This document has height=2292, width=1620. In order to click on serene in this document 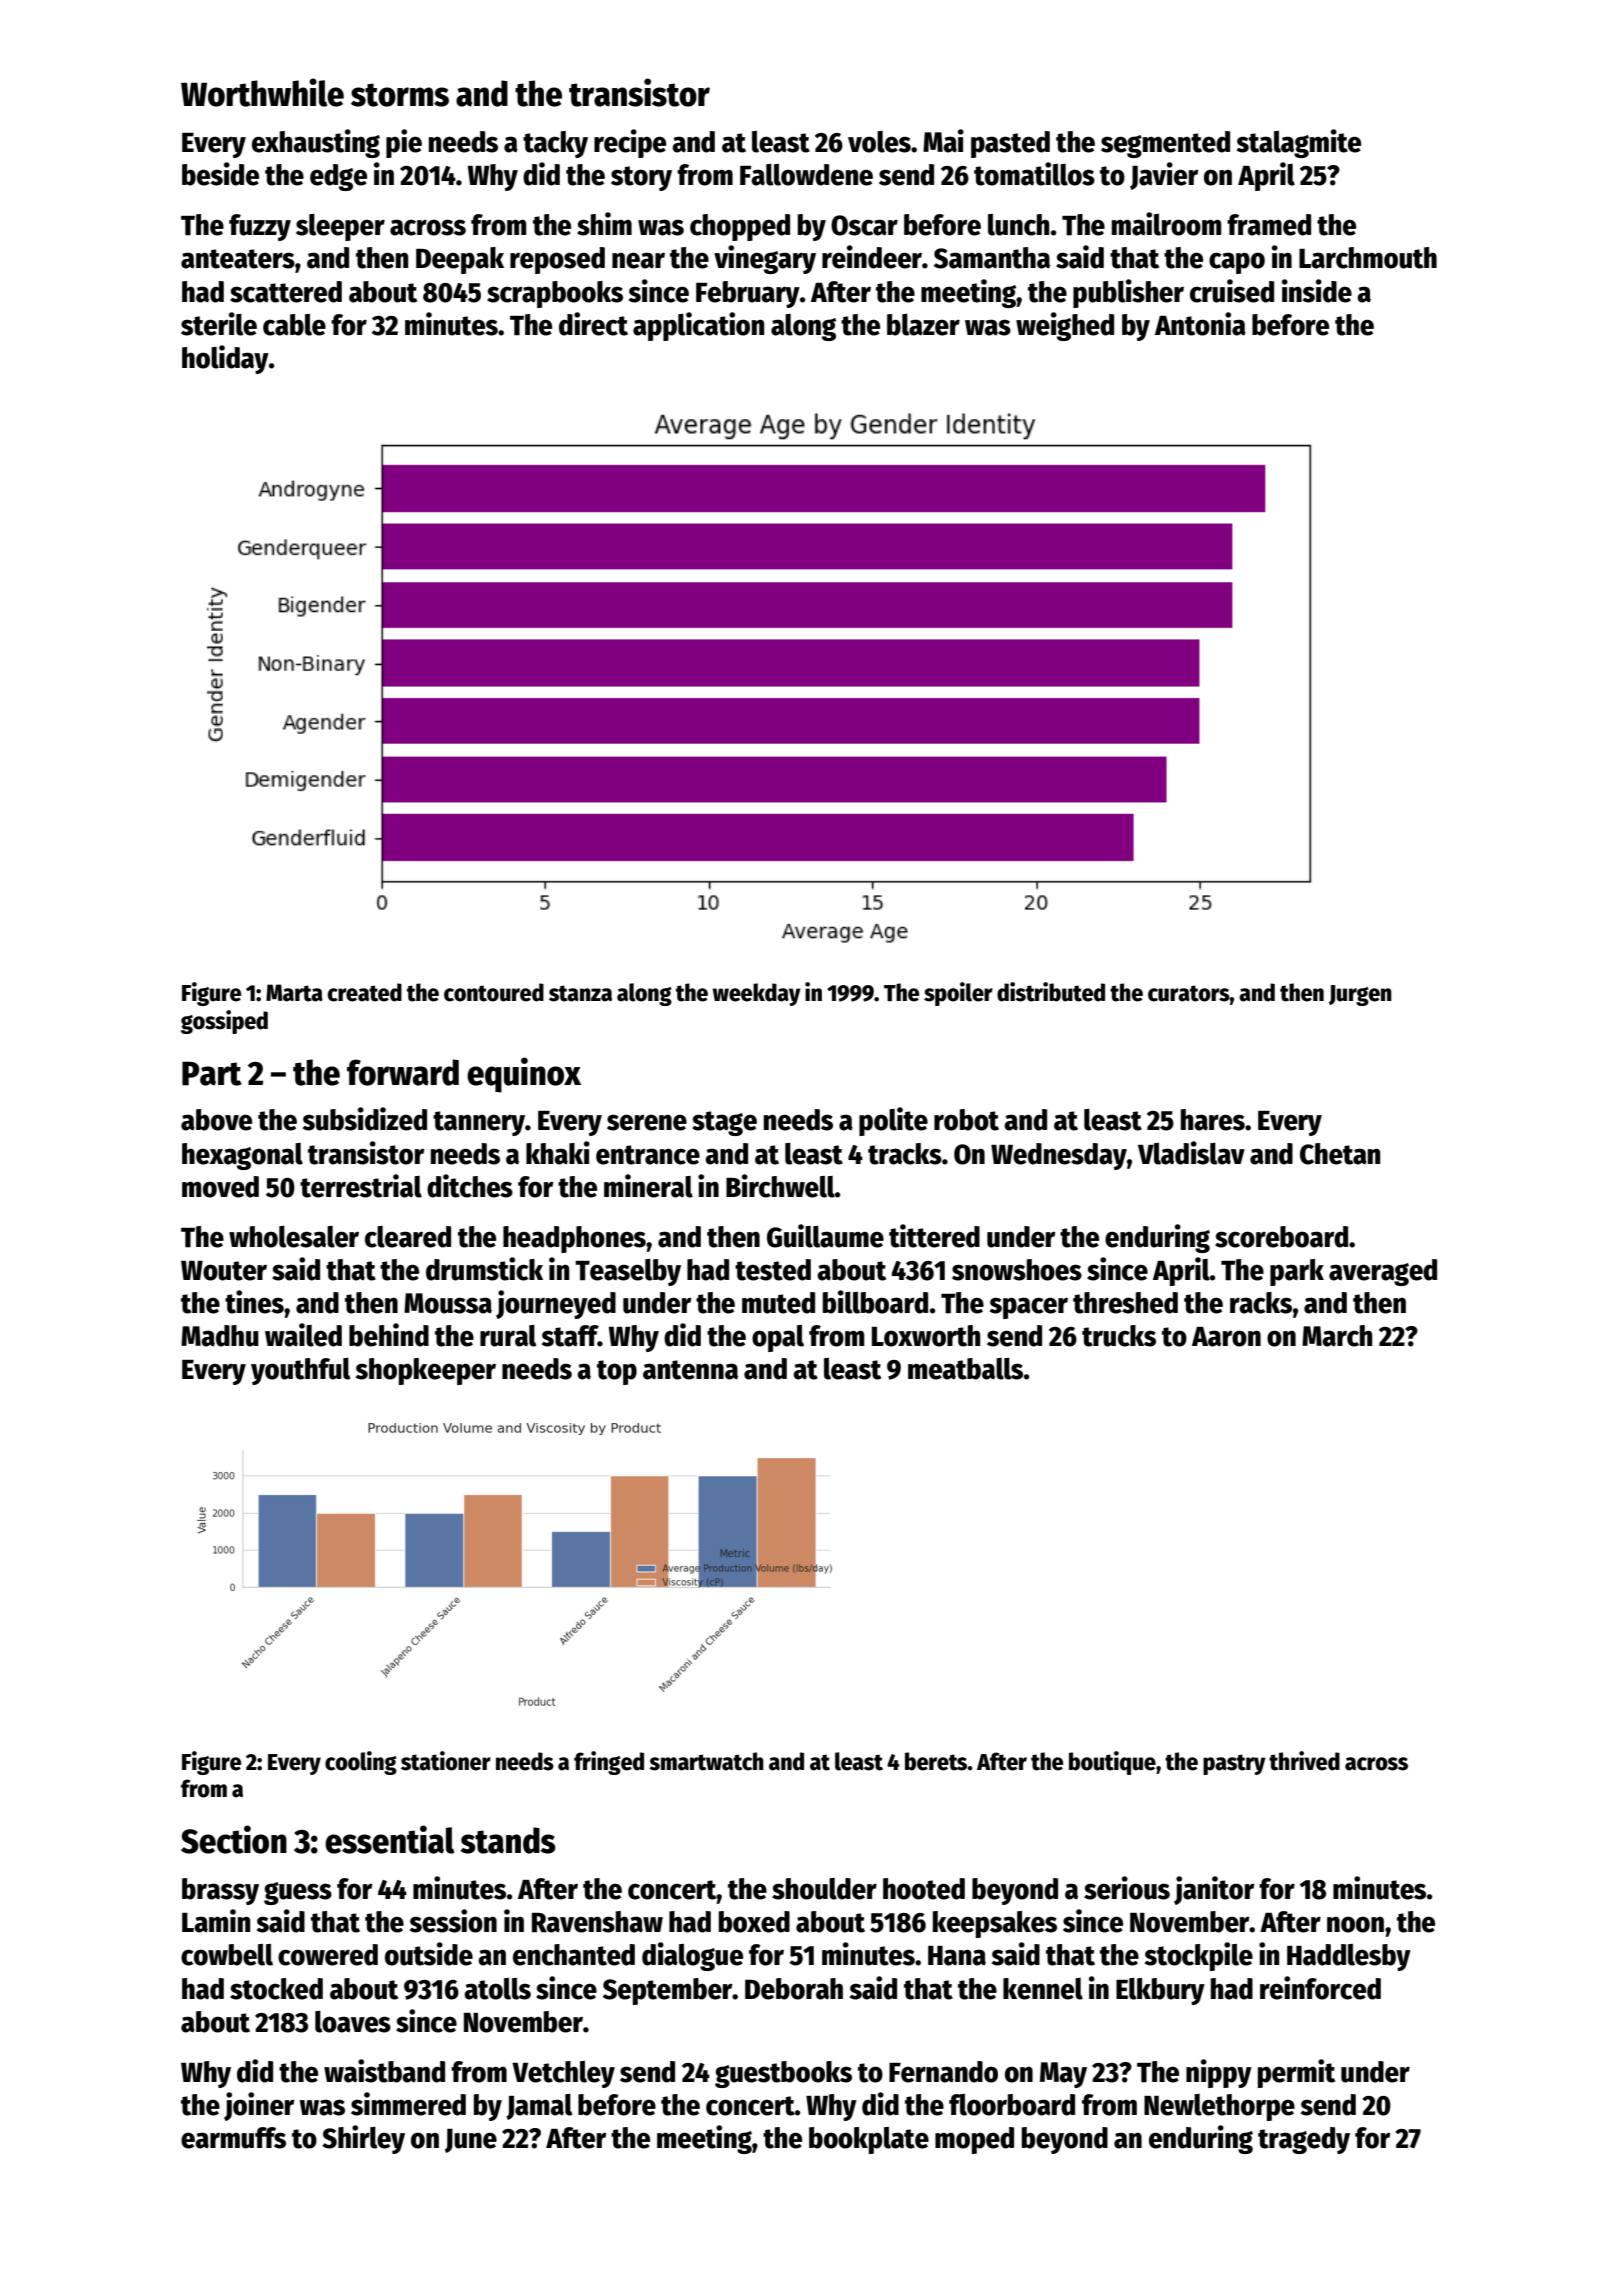, I will do `click(647, 1122)`.
